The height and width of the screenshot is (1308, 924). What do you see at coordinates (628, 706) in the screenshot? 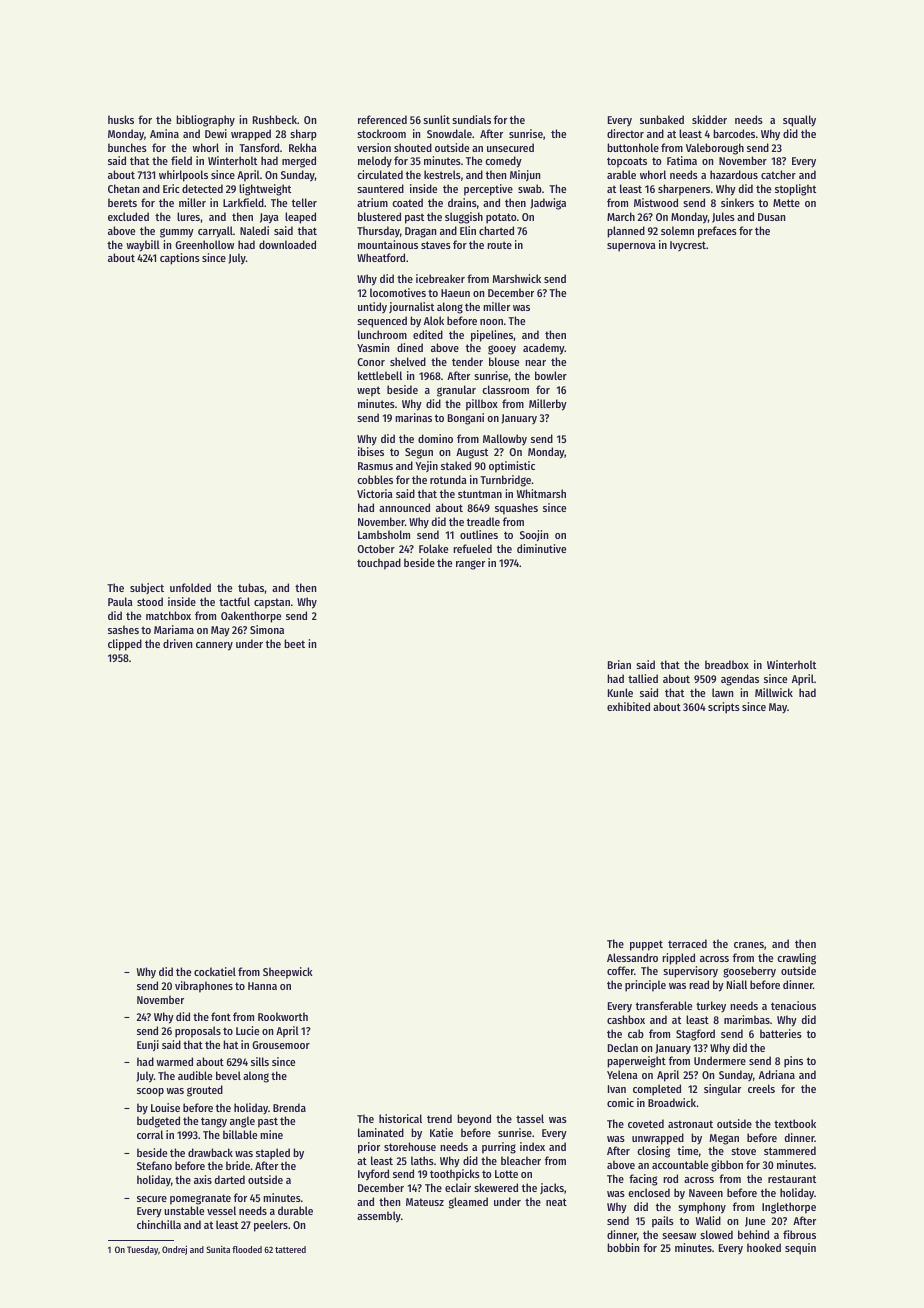
I see `exhibited` at bounding box center [628, 706].
